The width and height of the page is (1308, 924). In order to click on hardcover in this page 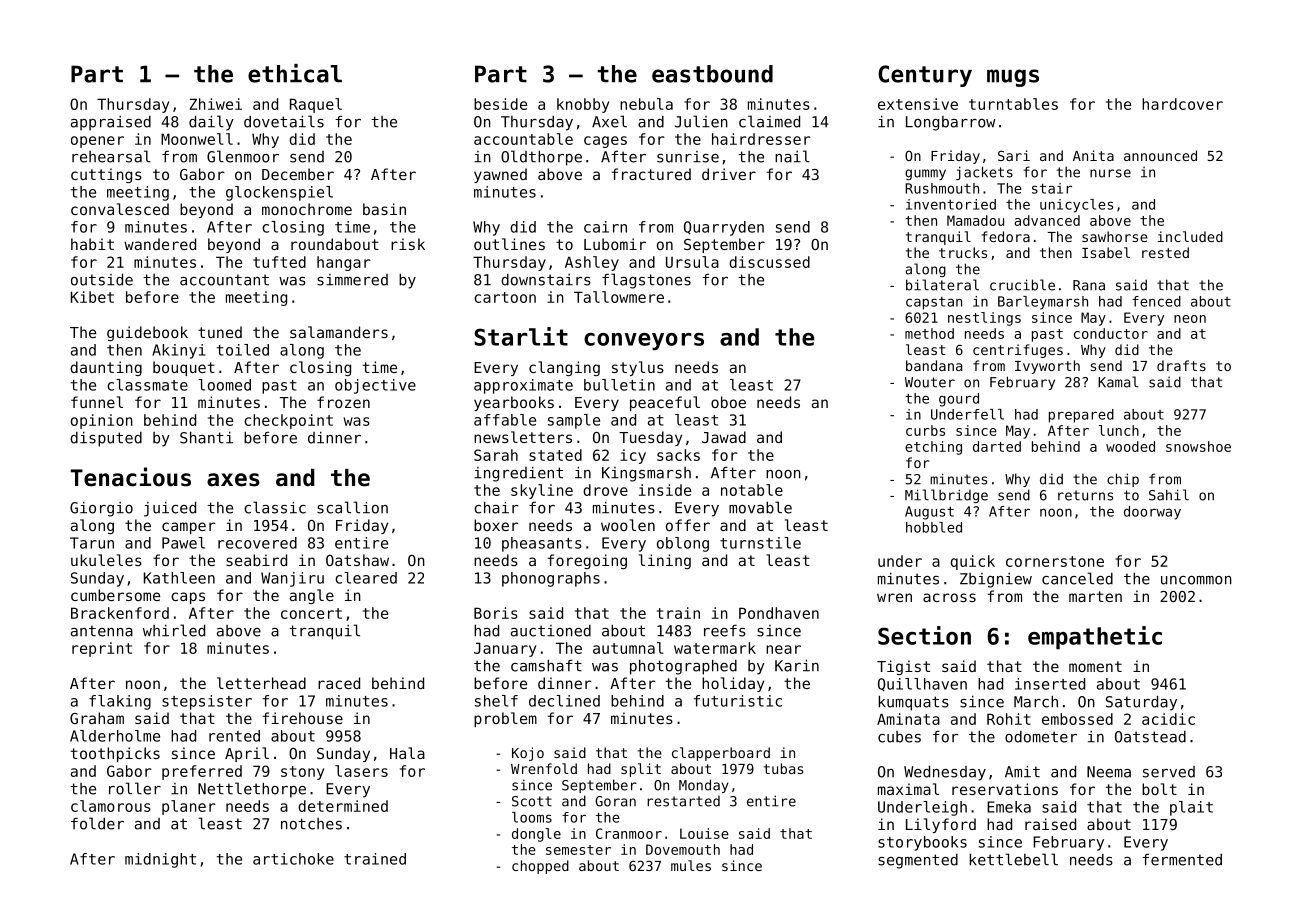, I will do `click(1182, 104)`.
